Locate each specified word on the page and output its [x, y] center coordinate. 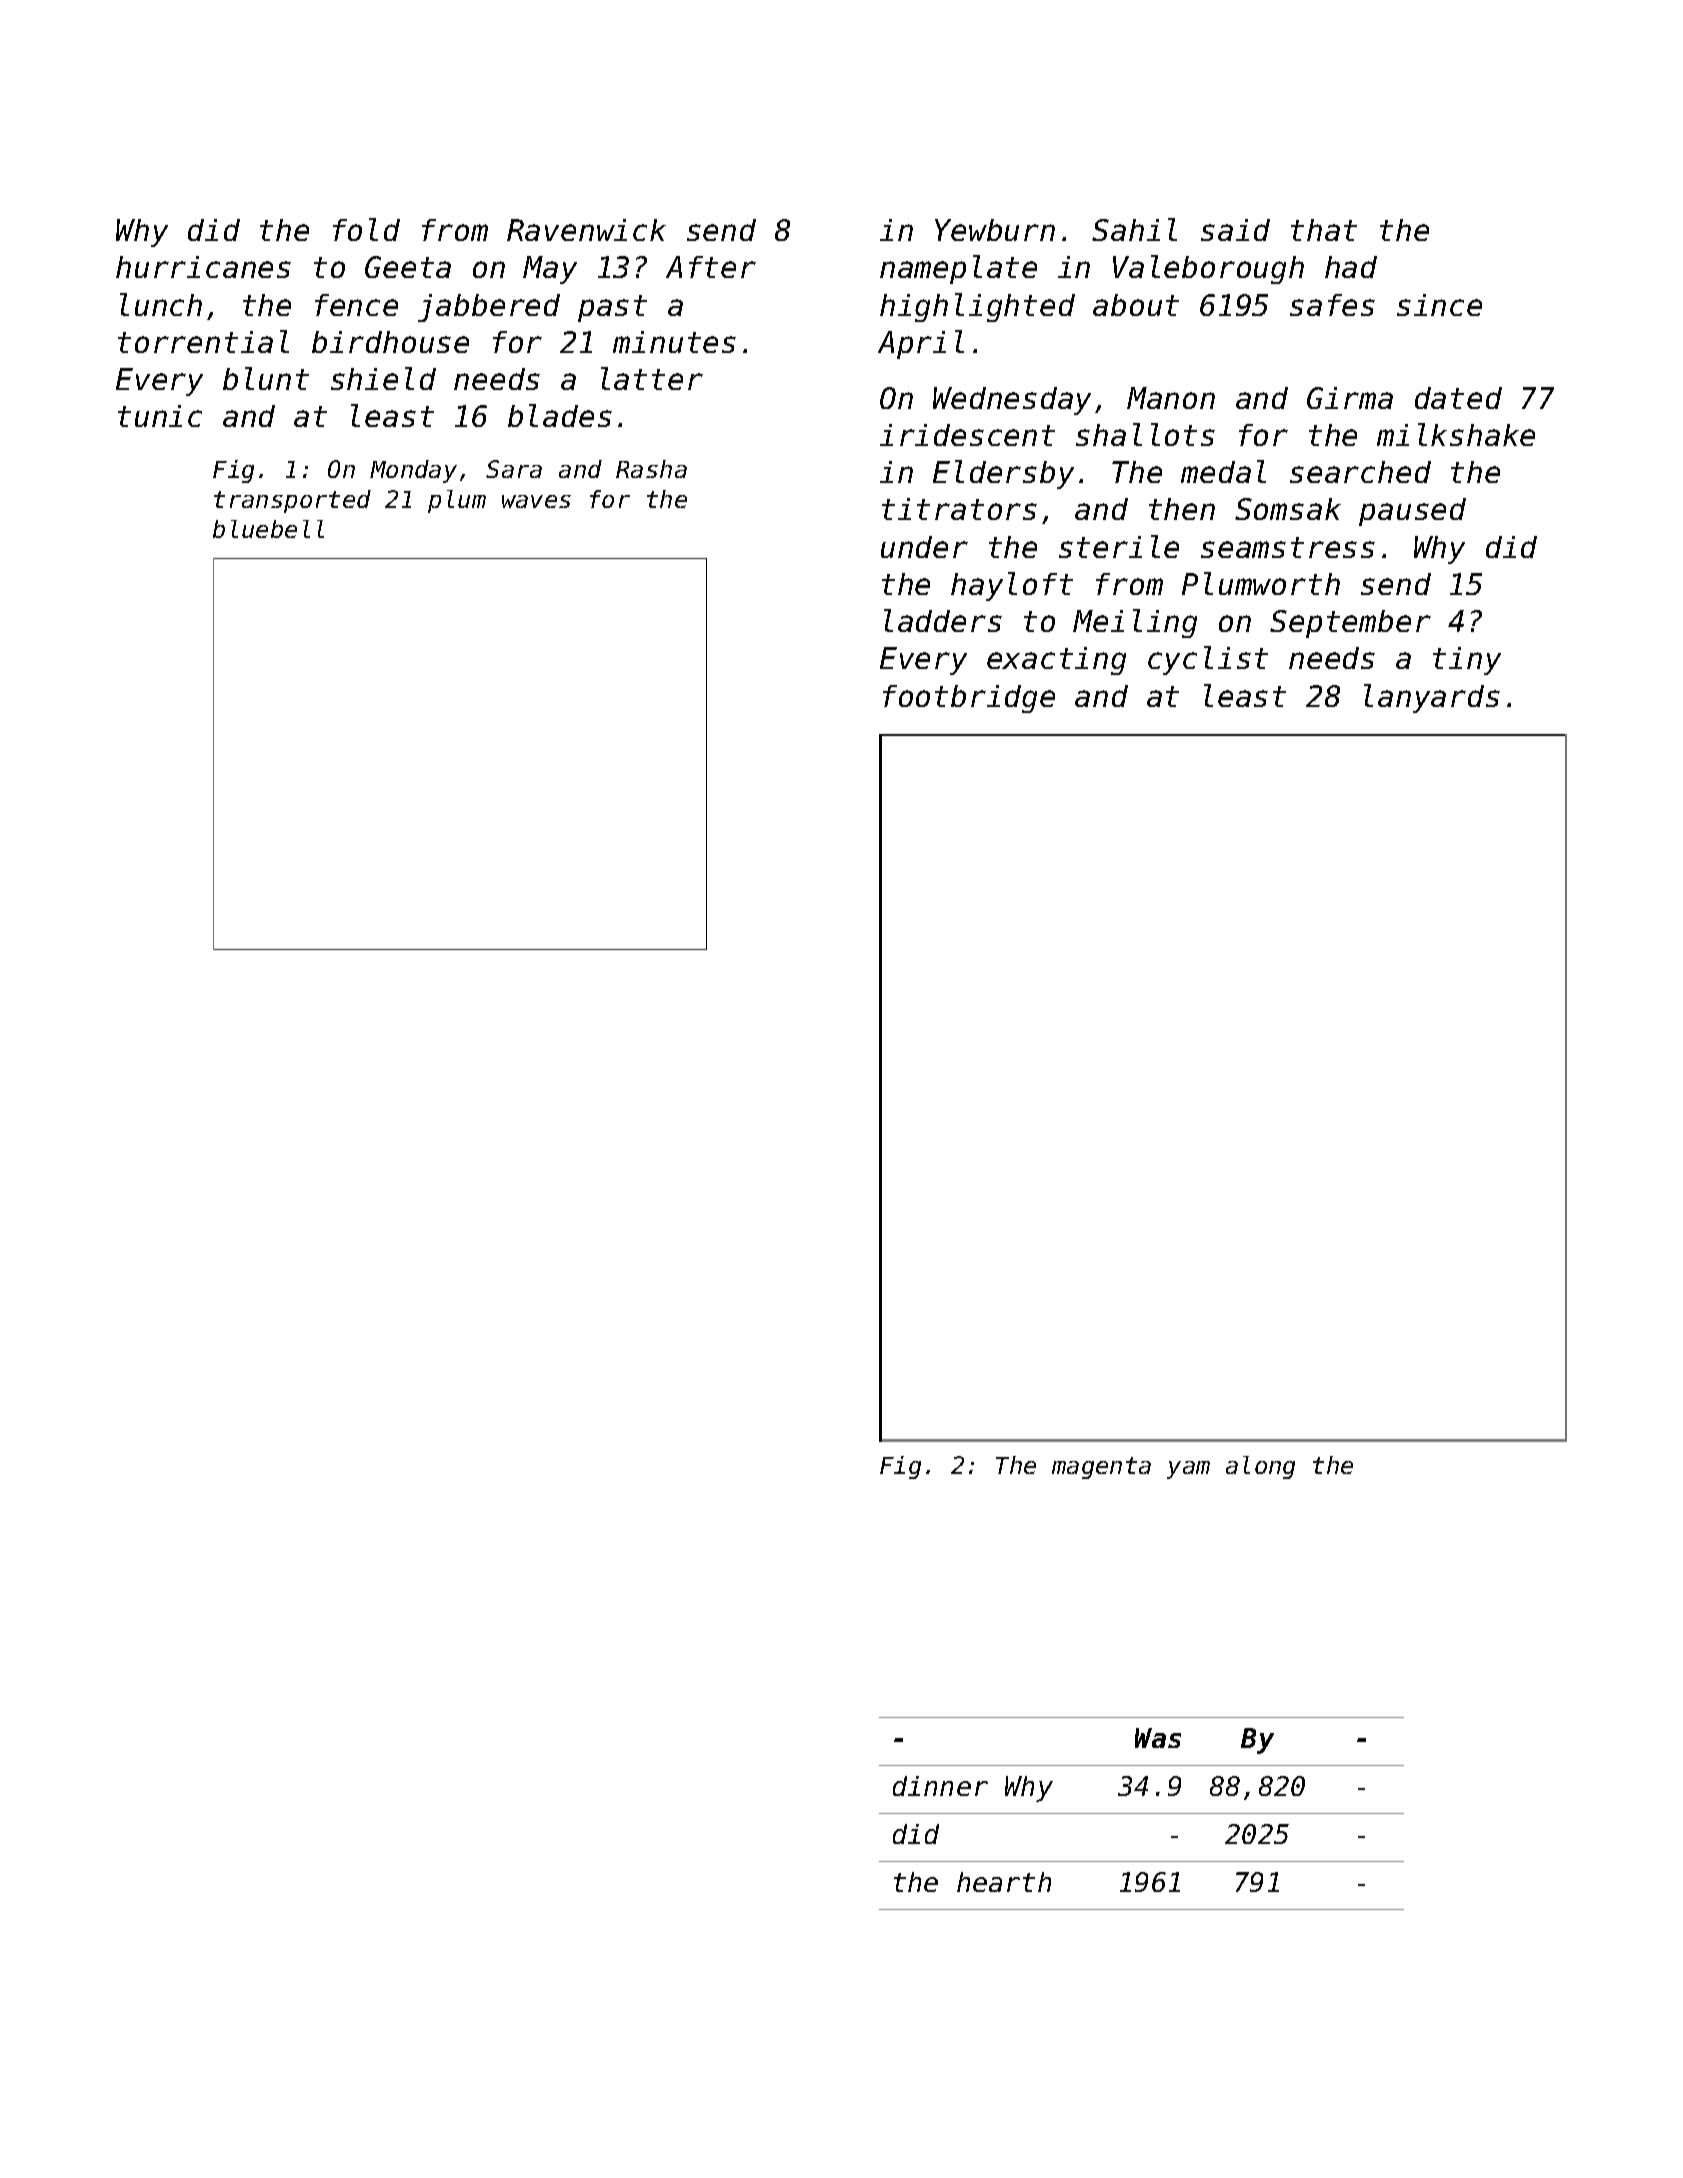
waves [536, 501]
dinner [940, 1786]
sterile [1119, 546]
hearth [1004, 1882]
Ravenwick [586, 230]
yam [1188, 1470]
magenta [1101, 1468]
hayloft [1012, 586]
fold [366, 229]
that [1324, 230]
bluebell [268, 529]
